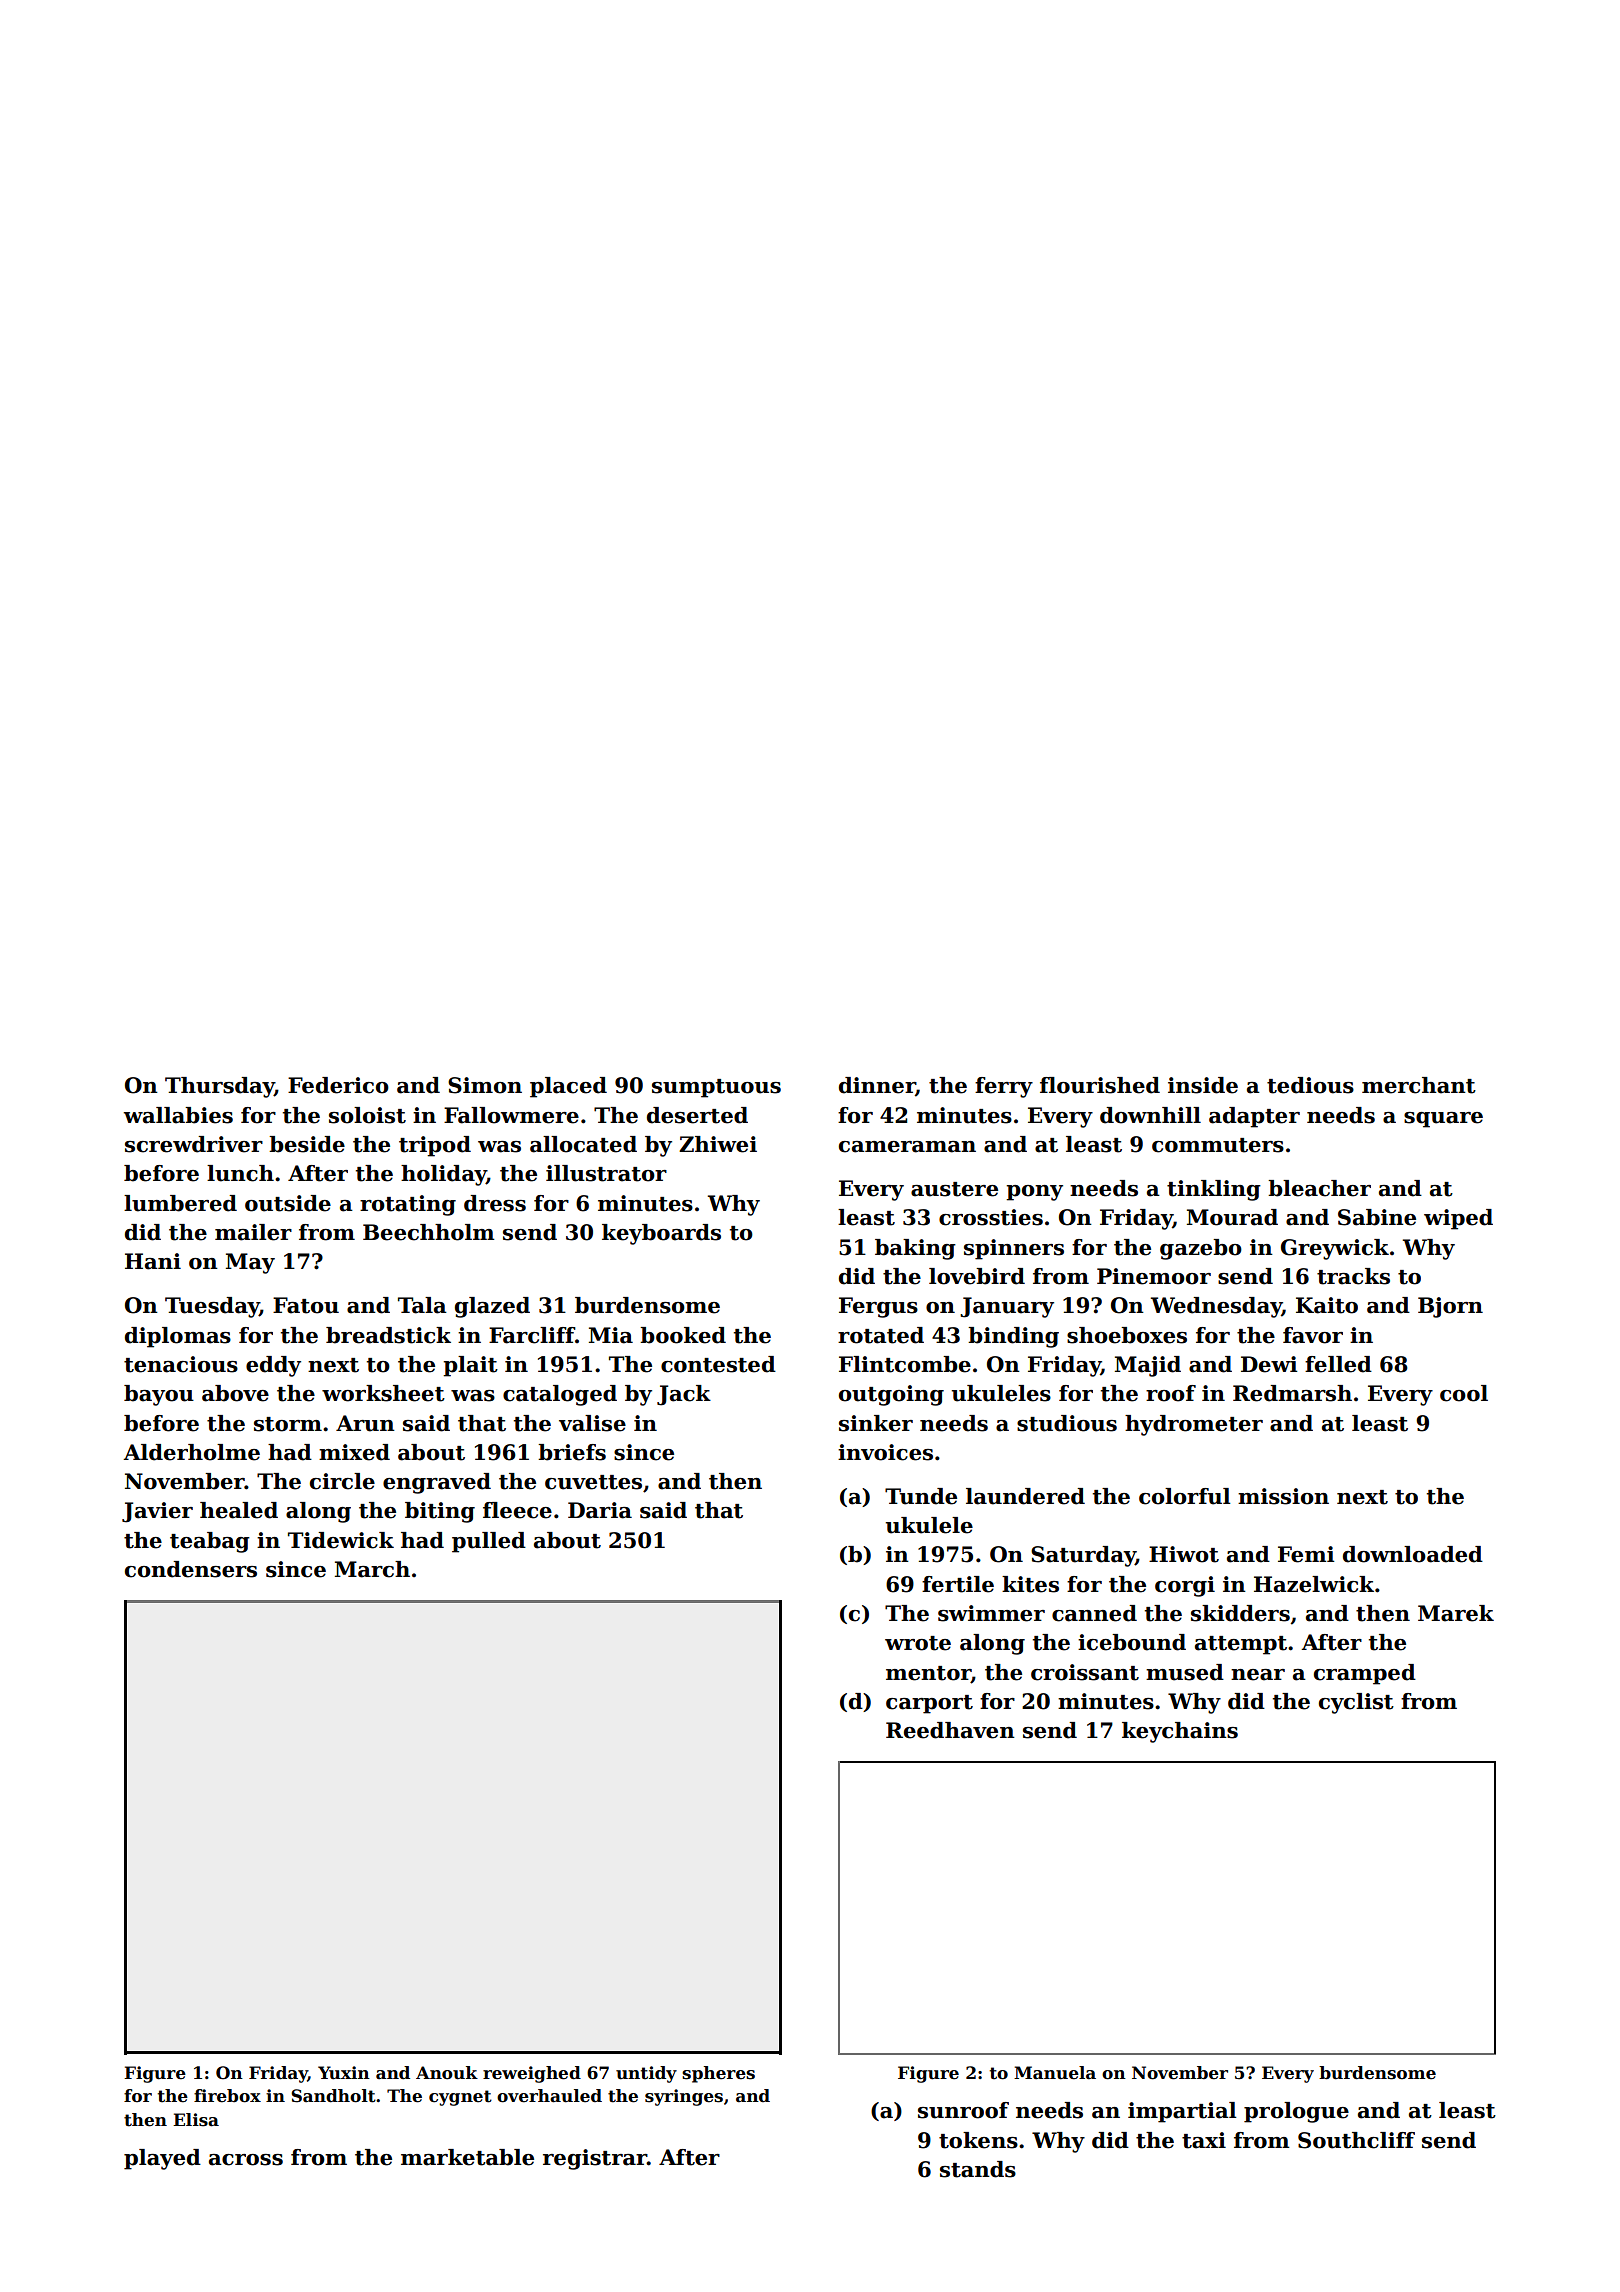  Describe the element at coordinates (978, 2169) in the screenshot. I see `stands` at that location.
